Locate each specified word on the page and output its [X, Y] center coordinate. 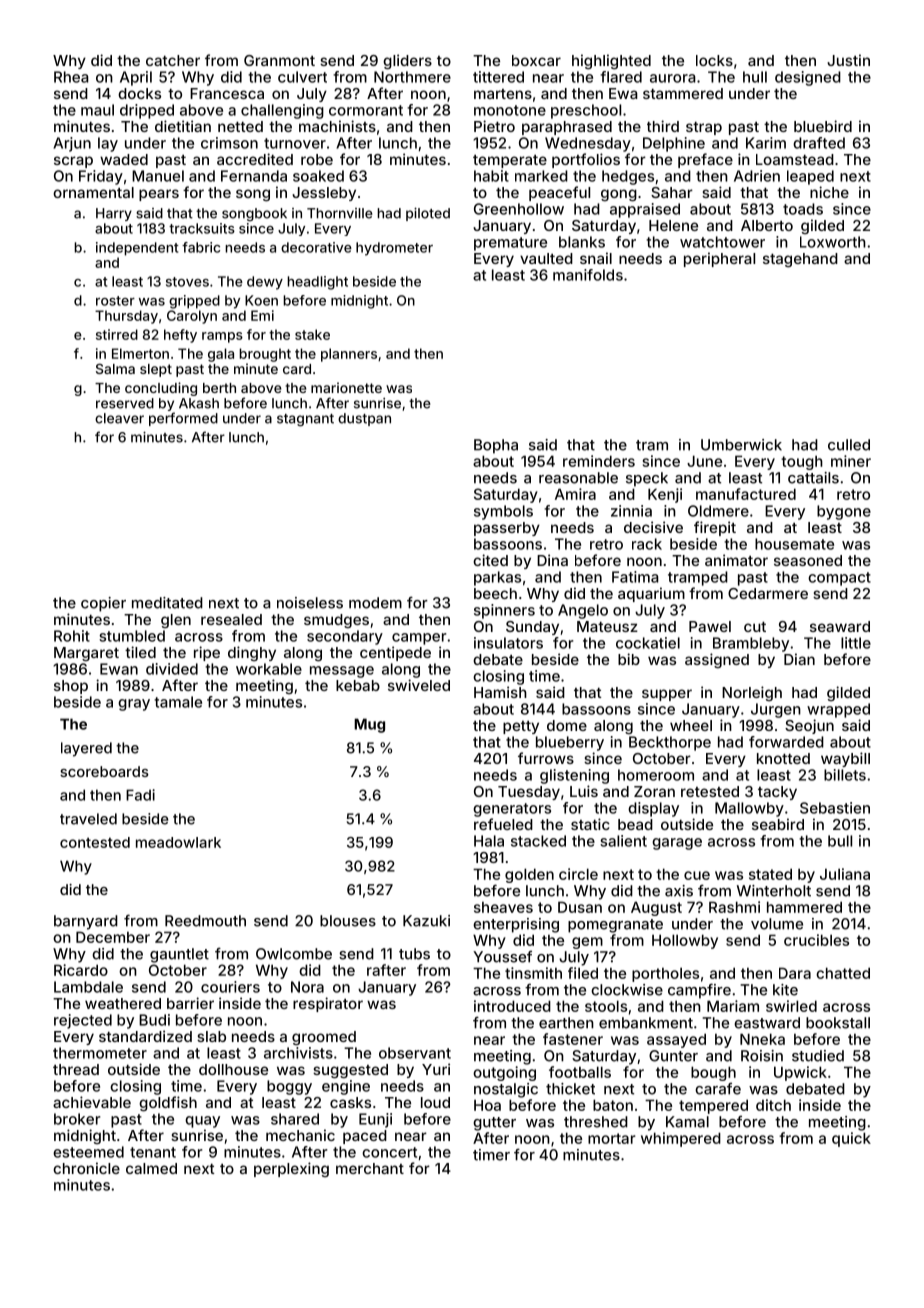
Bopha [496, 446]
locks [714, 60]
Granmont [279, 60]
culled [849, 445]
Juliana [845, 874]
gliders [407, 62]
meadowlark [178, 842]
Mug [369, 725]
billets [845, 775]
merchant [370, 1168]
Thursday [126, 317]
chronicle [86, 1168]
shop [71, 687]
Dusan [580, 907]
